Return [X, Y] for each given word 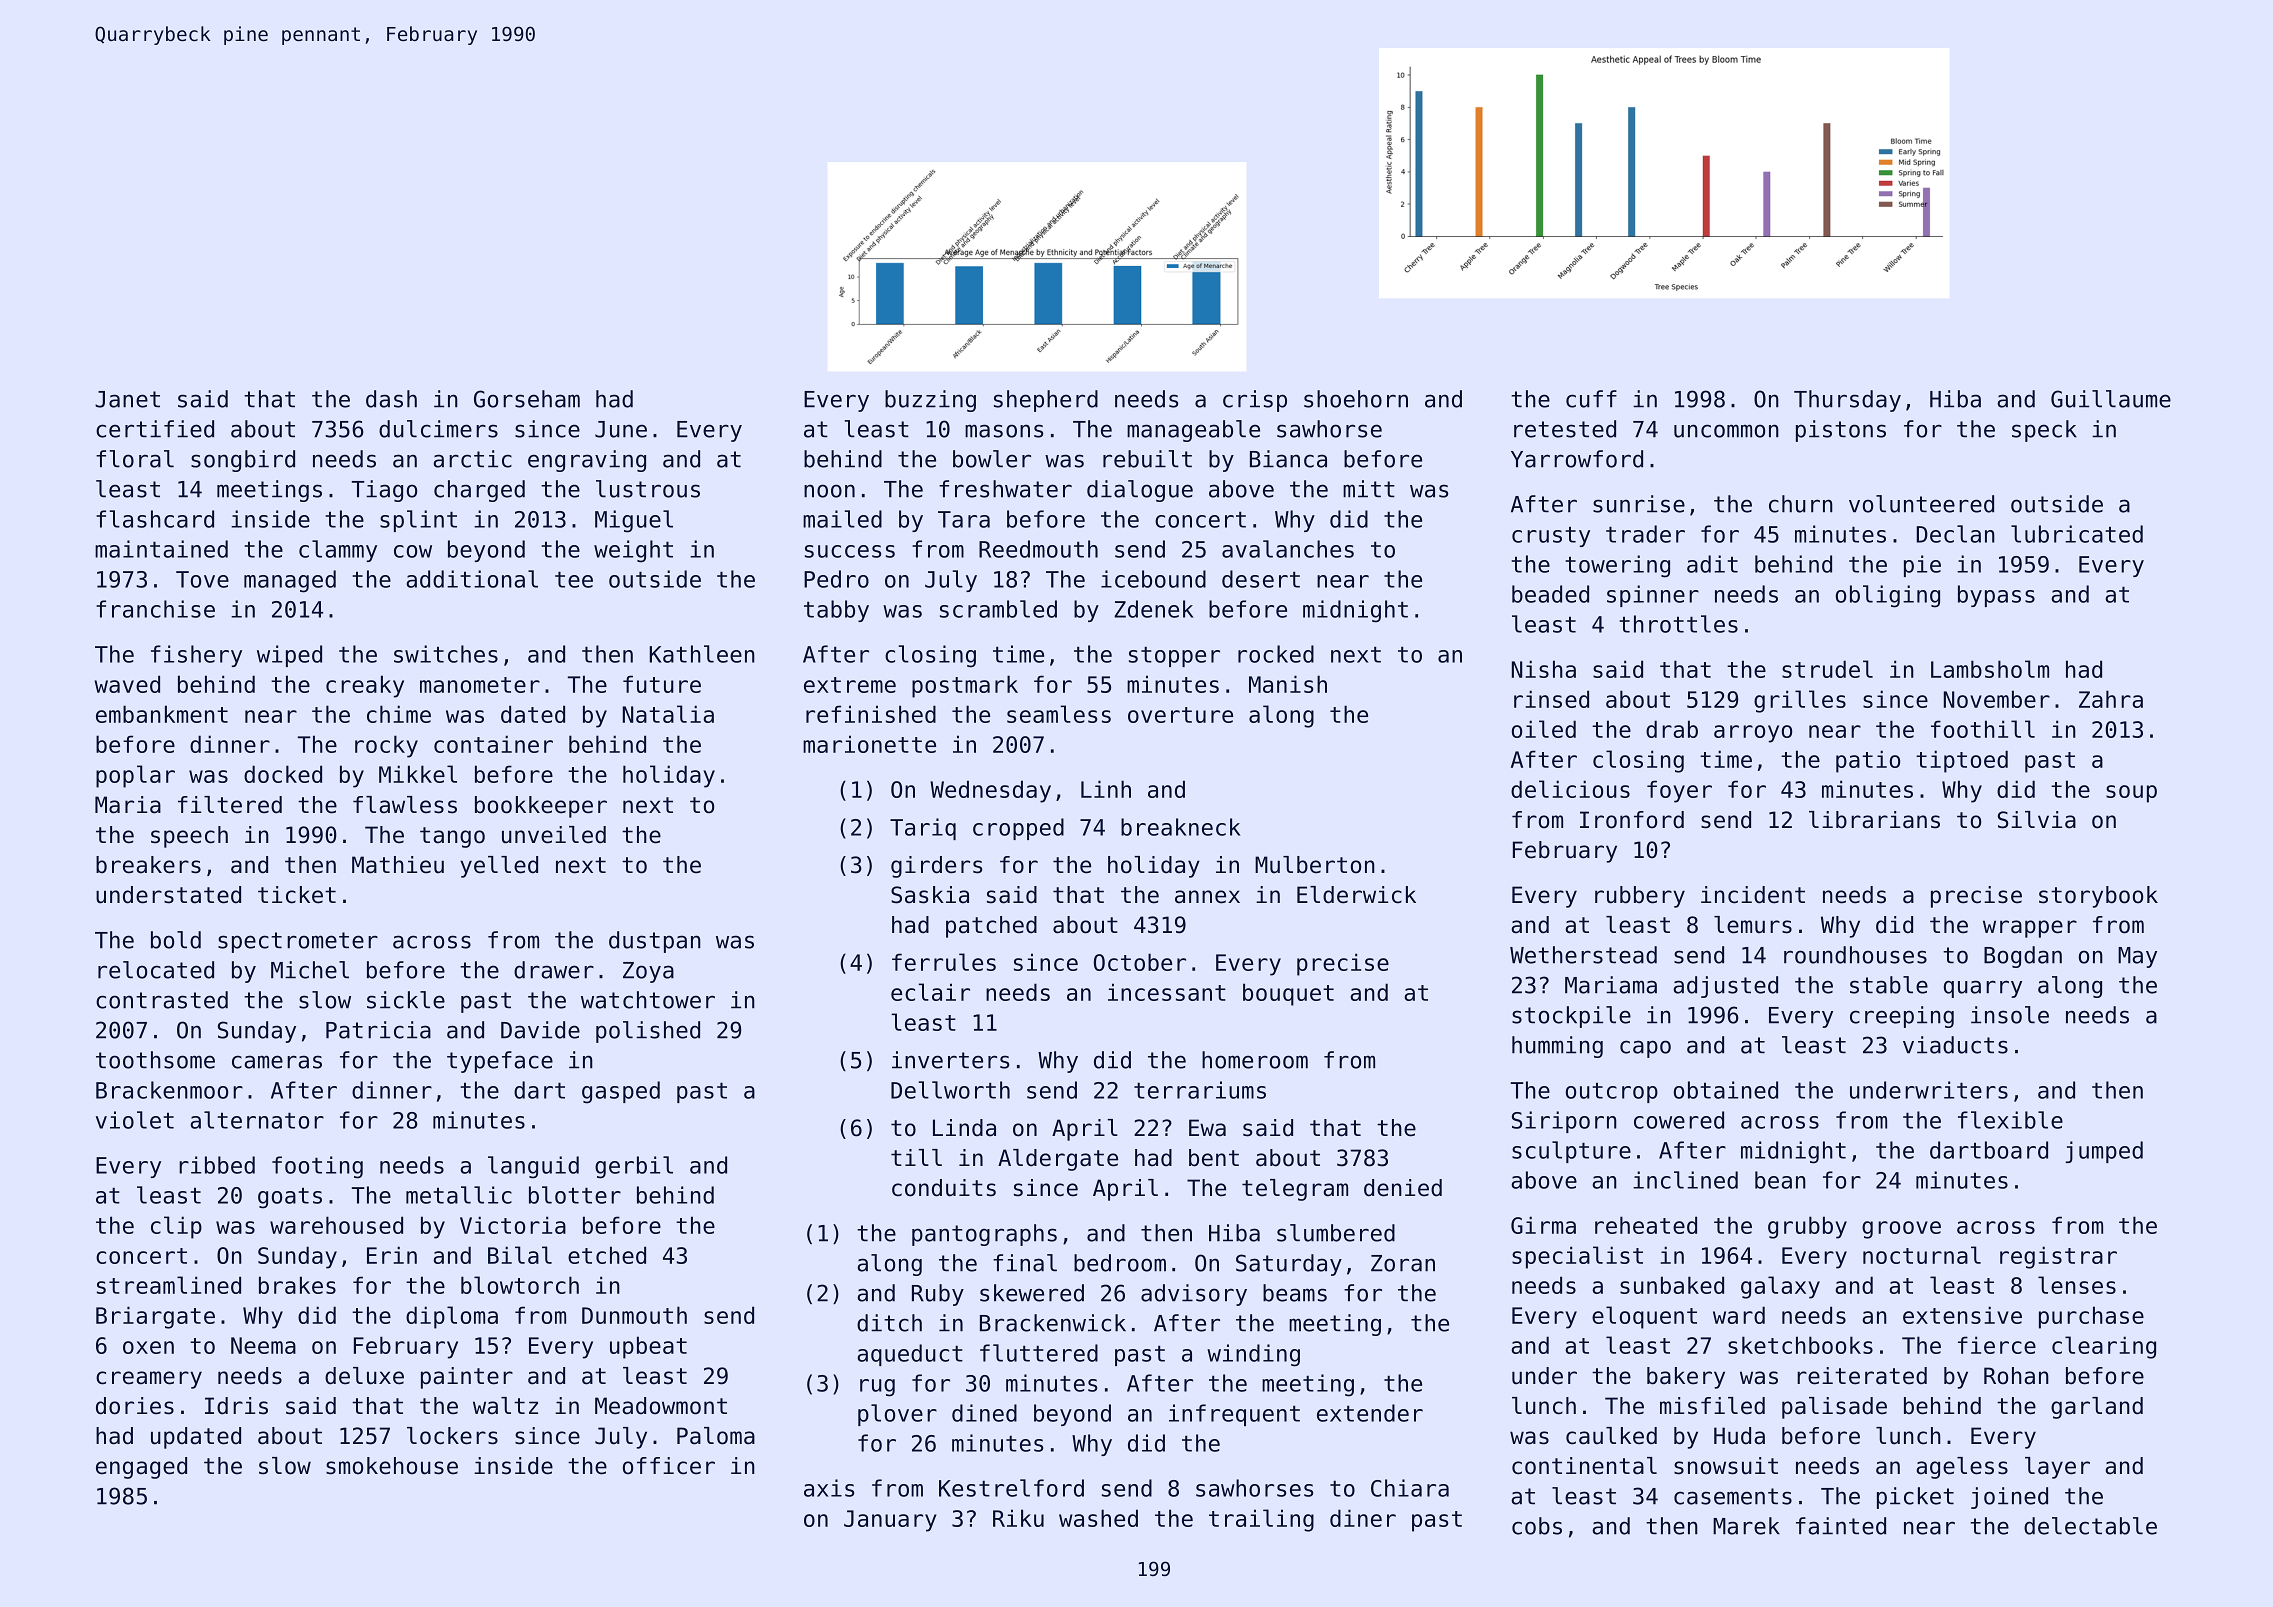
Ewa [1207, 1128]
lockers [452, 1436]
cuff [1591, 399]
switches [446, 654]
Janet [127, 399]
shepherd [1046, 401]
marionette [869, 744]
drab [1672, 729]
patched [991, 927]
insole [2010, 1015]
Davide [540, 1030]
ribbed [217, 1165]
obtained [1726, 1090]
